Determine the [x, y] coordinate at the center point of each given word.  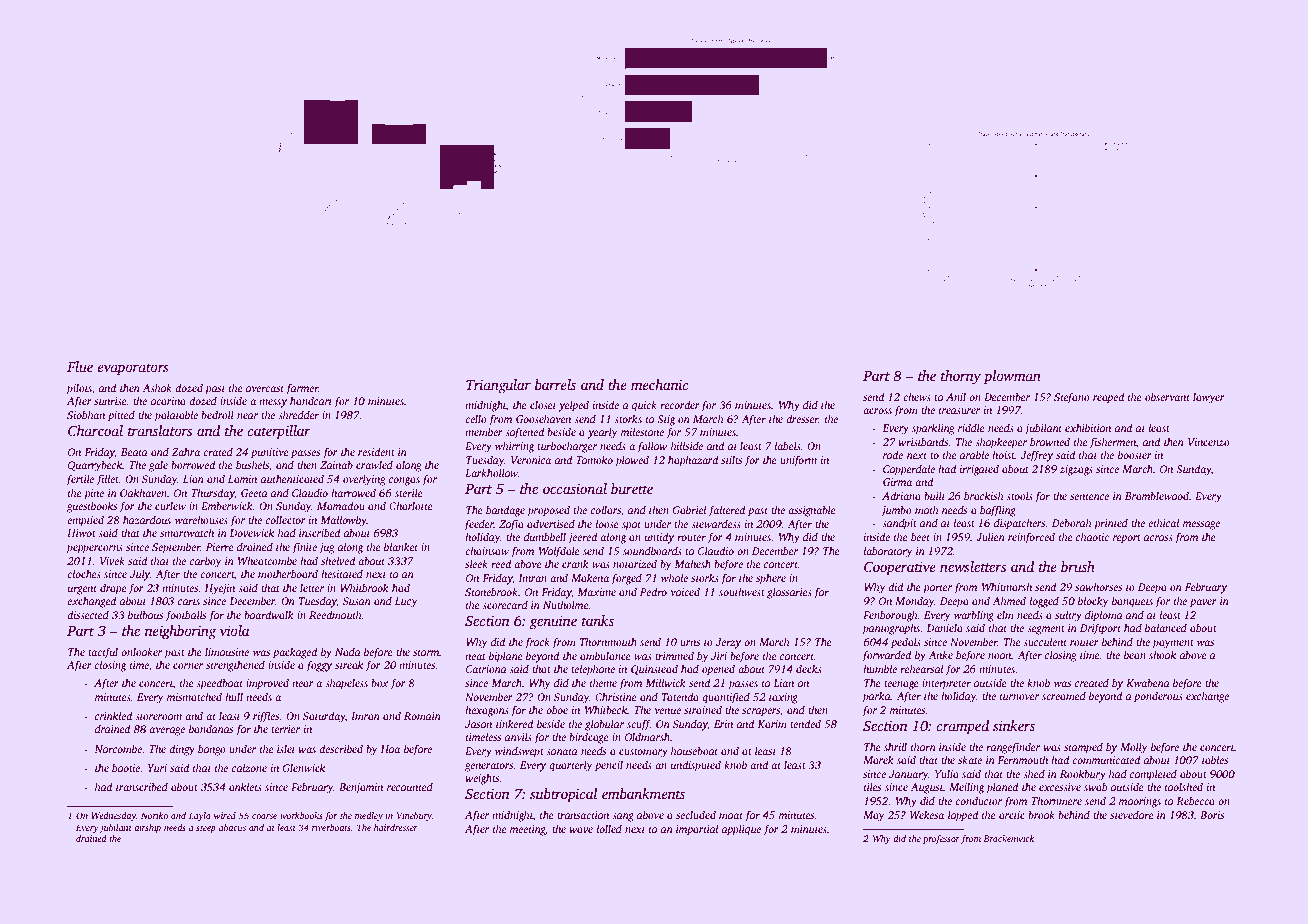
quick [644, 406]
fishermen [1112, 443]
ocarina [168, 401]
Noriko [154, 815]
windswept [519, 752]
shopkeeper [1001, 443]
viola [234, 630]
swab [1096, 787]
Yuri [157, 768]
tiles [872, 787]
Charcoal [95, 430]
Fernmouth [1022, 759]
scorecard [505, 605]
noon [1000, 656]
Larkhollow [491, 472]
